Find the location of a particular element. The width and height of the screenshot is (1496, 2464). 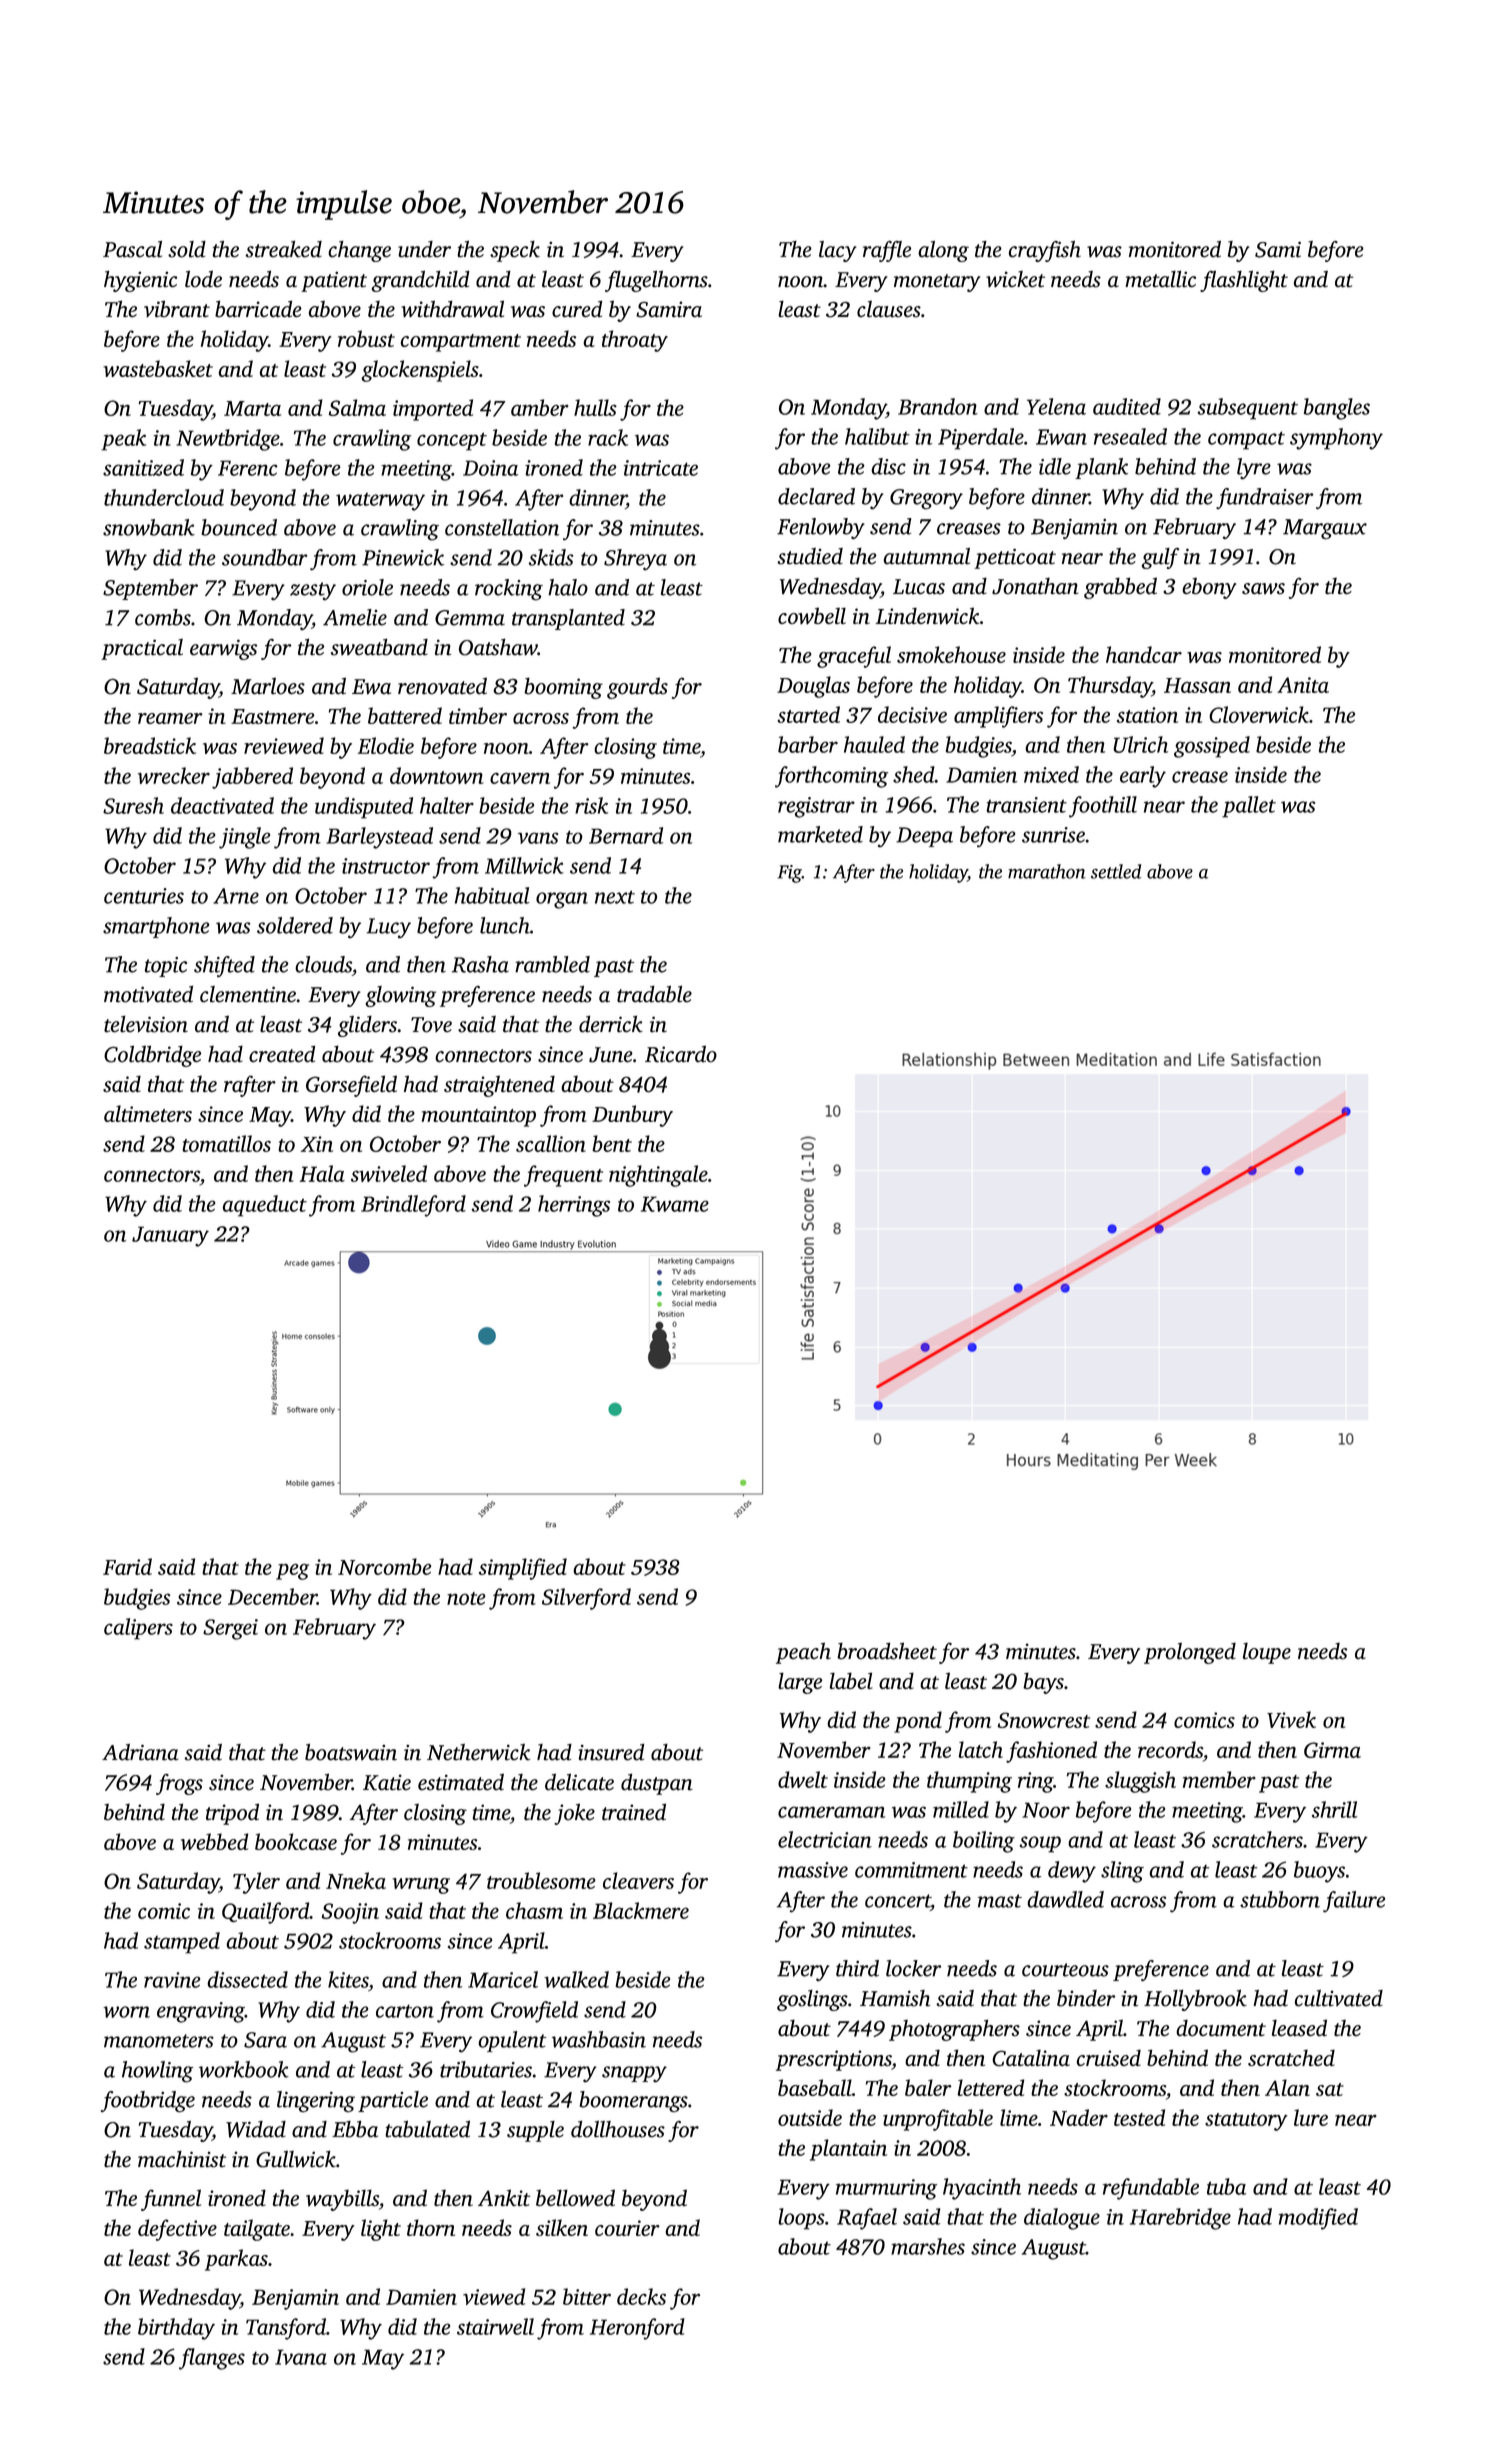

Brindleford is located at coordinates (413, 1206).
